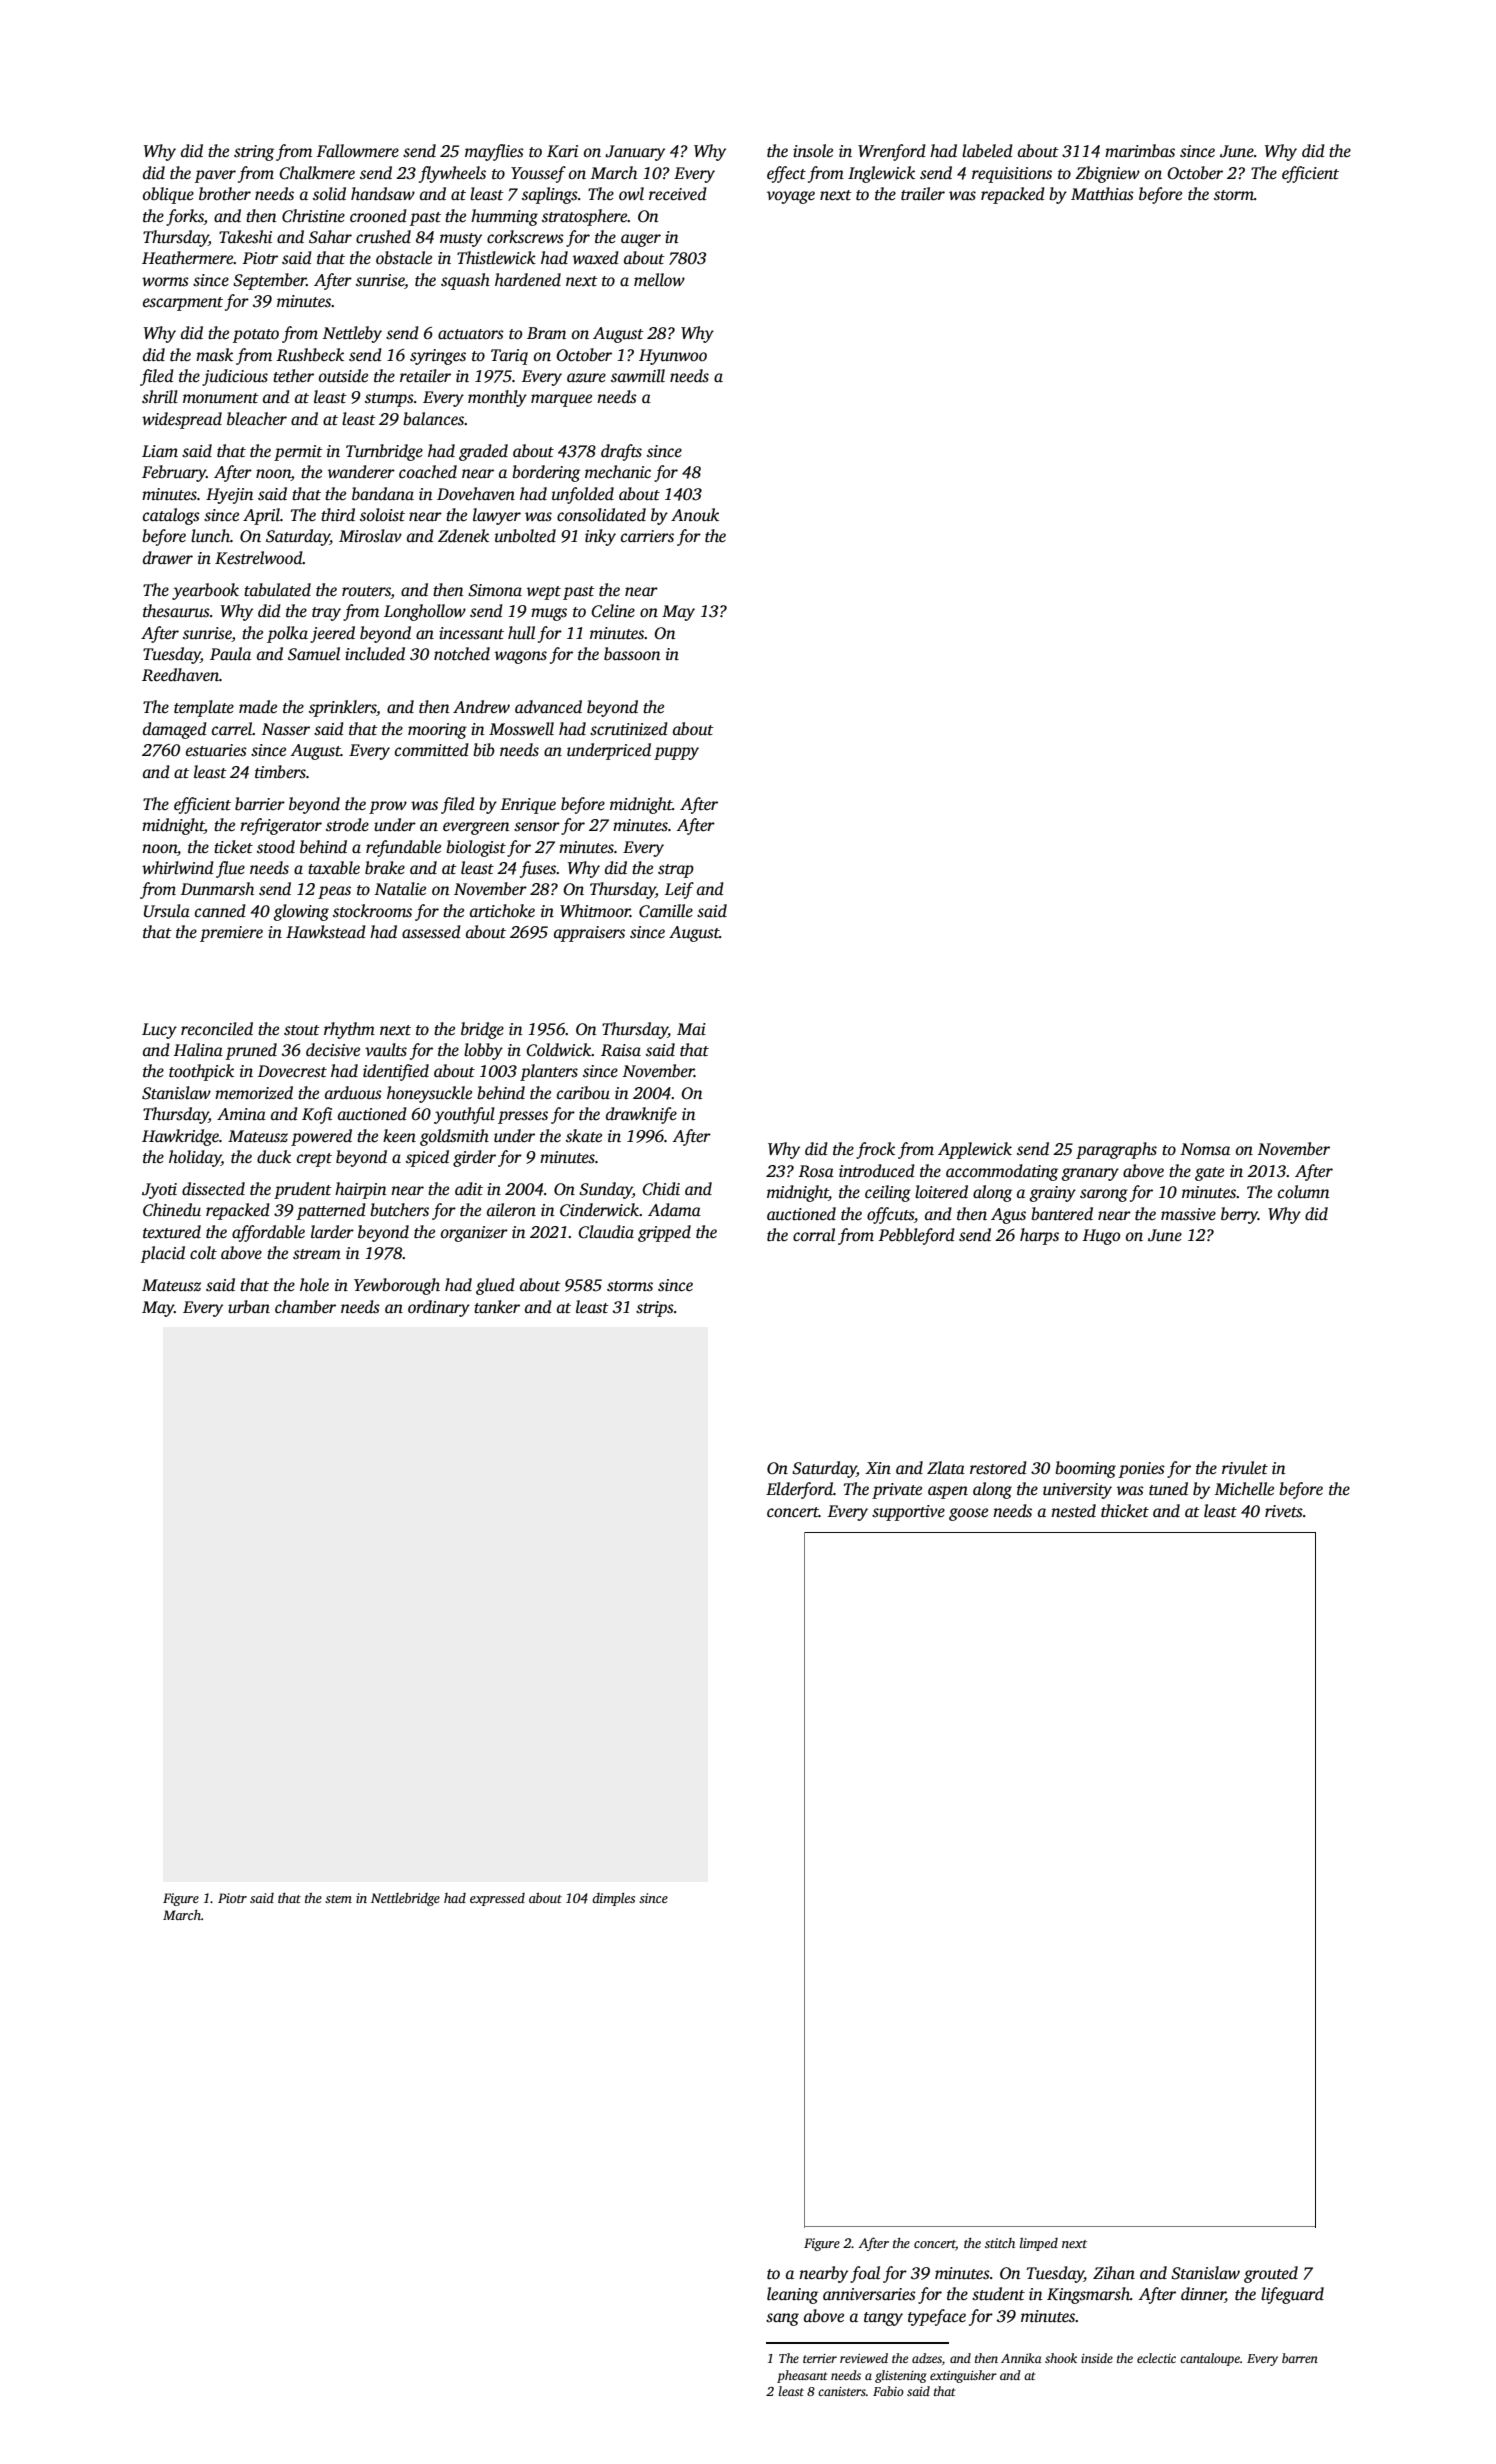 The image size is (1496, 2464). Describe the element at coordinates (613, 1899) in the image. I see `dimples` at that location.
